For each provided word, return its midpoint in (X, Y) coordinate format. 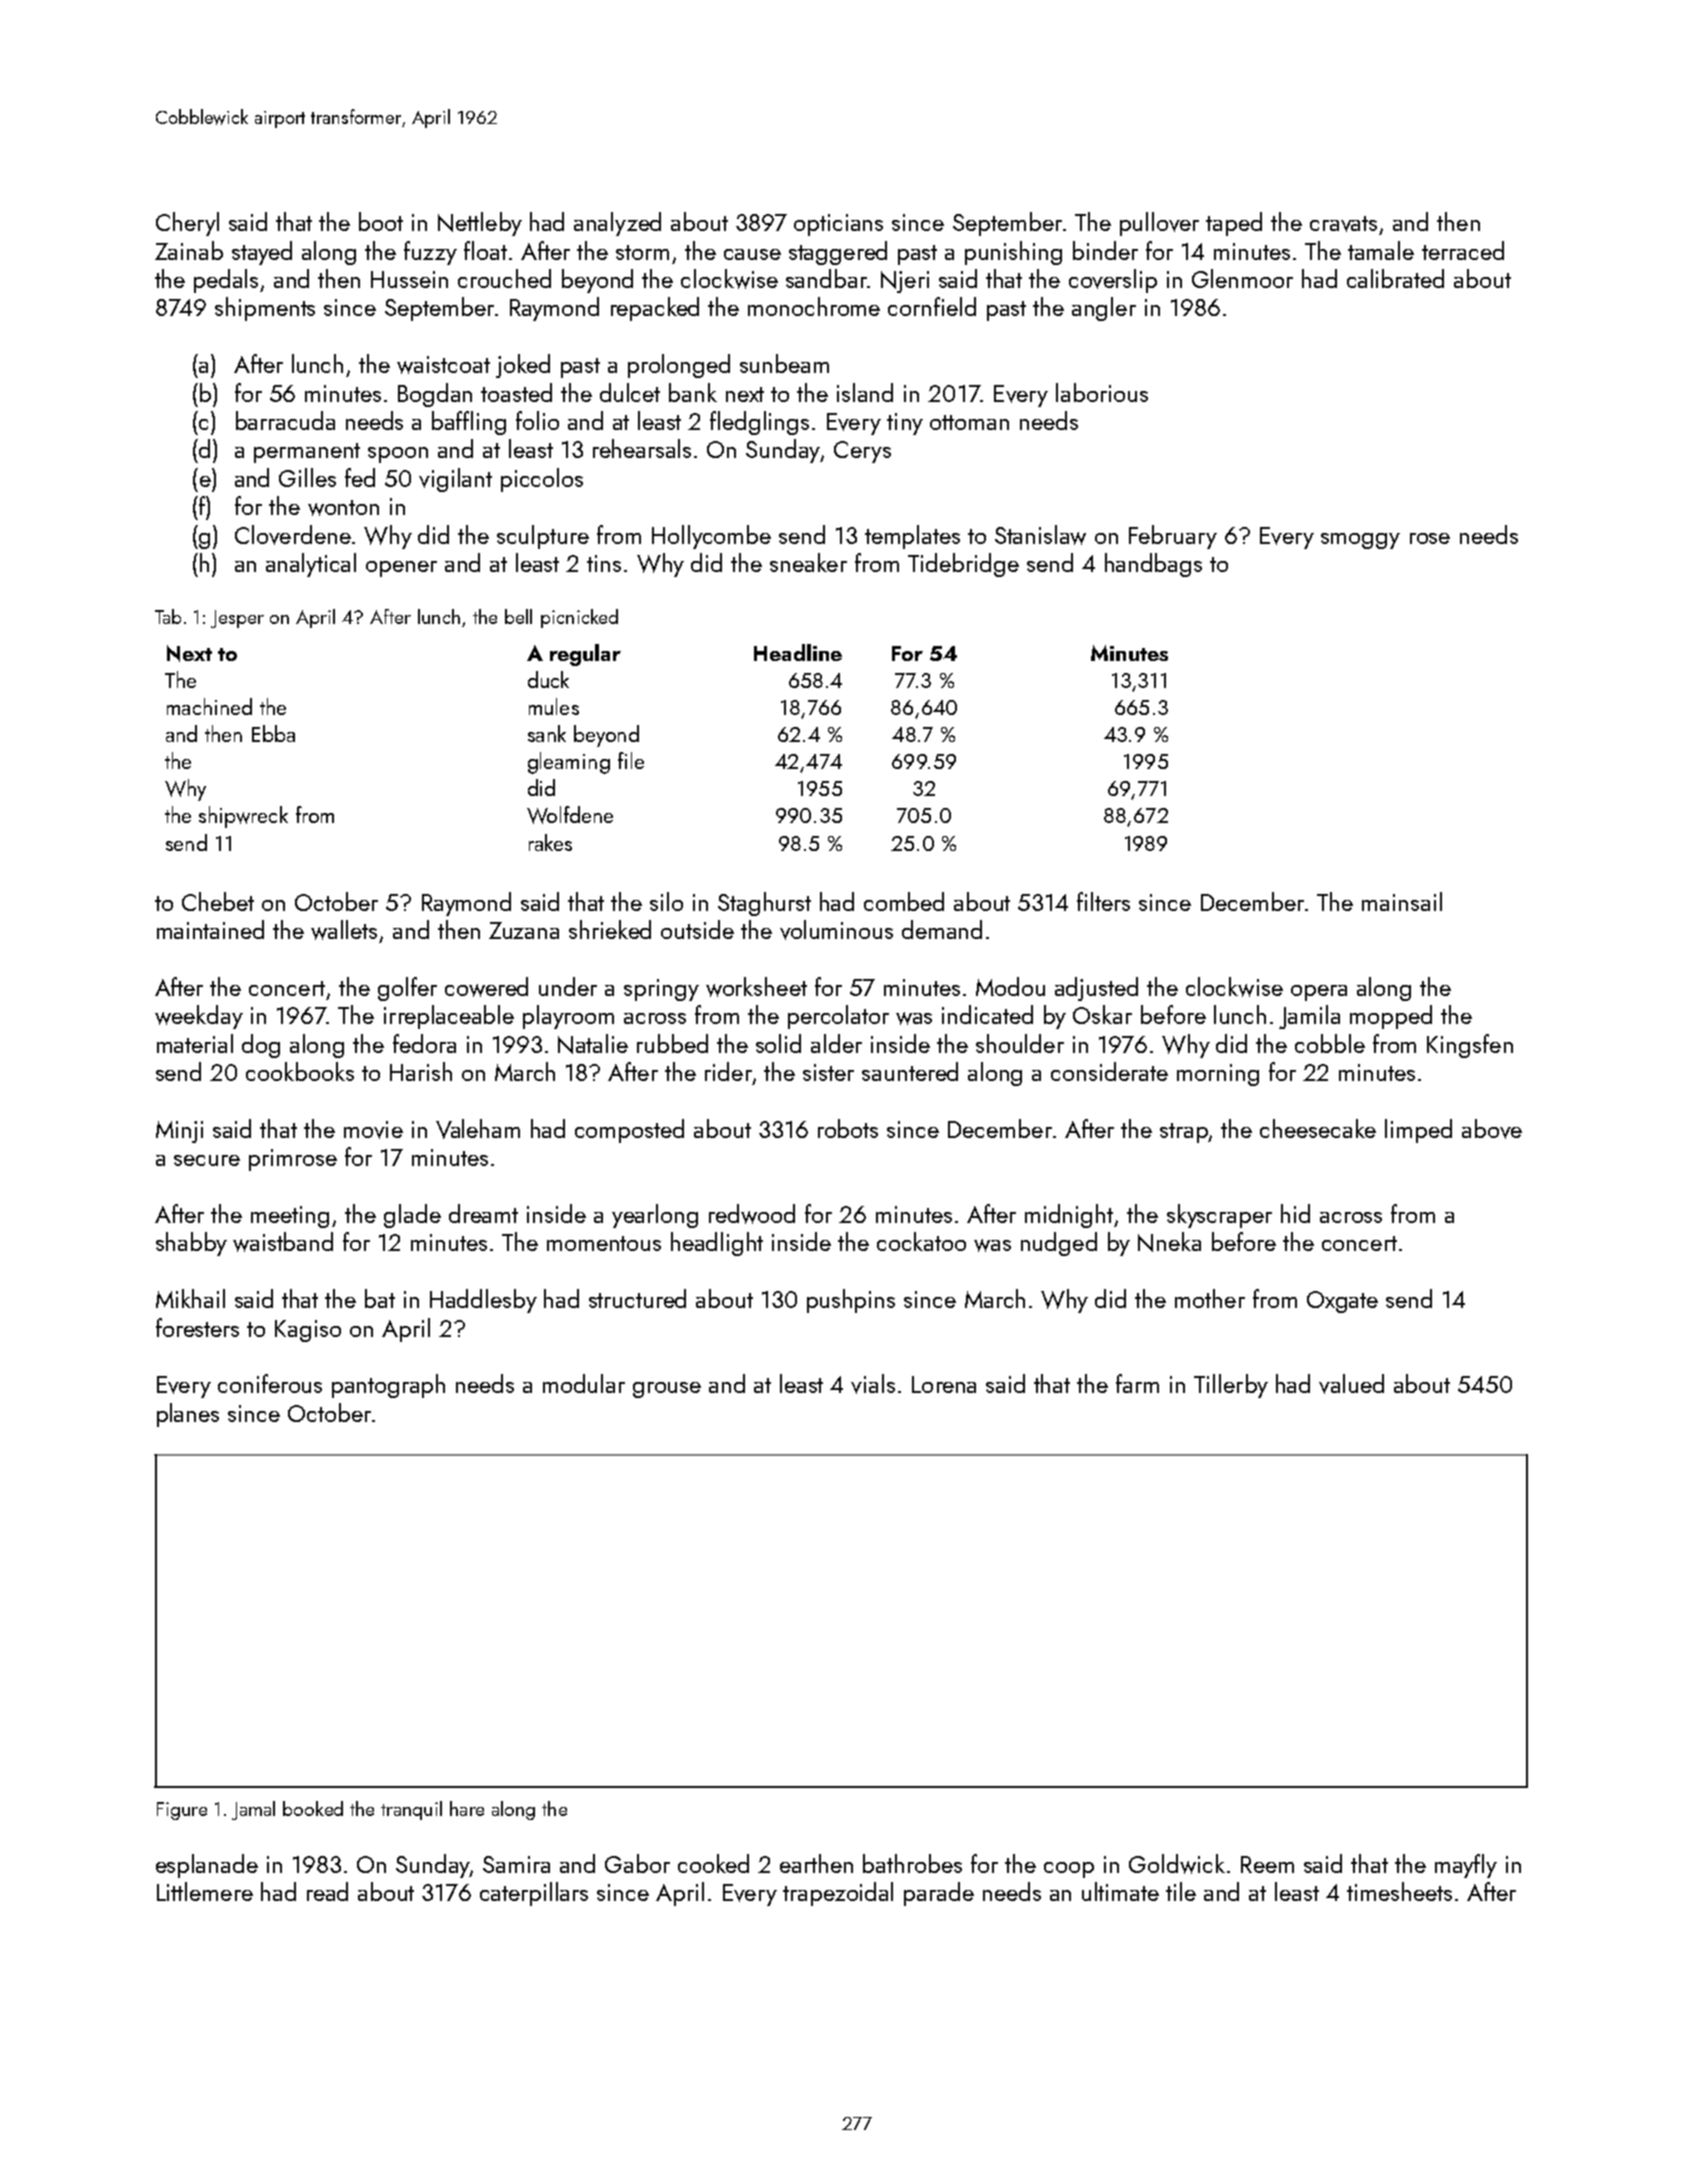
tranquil (411, 1810)
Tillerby (1231, 1386)
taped (1234, 224)
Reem (1267, 1864)
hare (467, 1808)
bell (518, 616)
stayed (262, 253)
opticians (838, 225)
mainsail (1402, 901)
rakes (550, 842)
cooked (713, 1863)
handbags (1153, 565)
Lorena (944, 1384)
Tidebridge (963, 565)
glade (412, 1216)
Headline (798, 652)
